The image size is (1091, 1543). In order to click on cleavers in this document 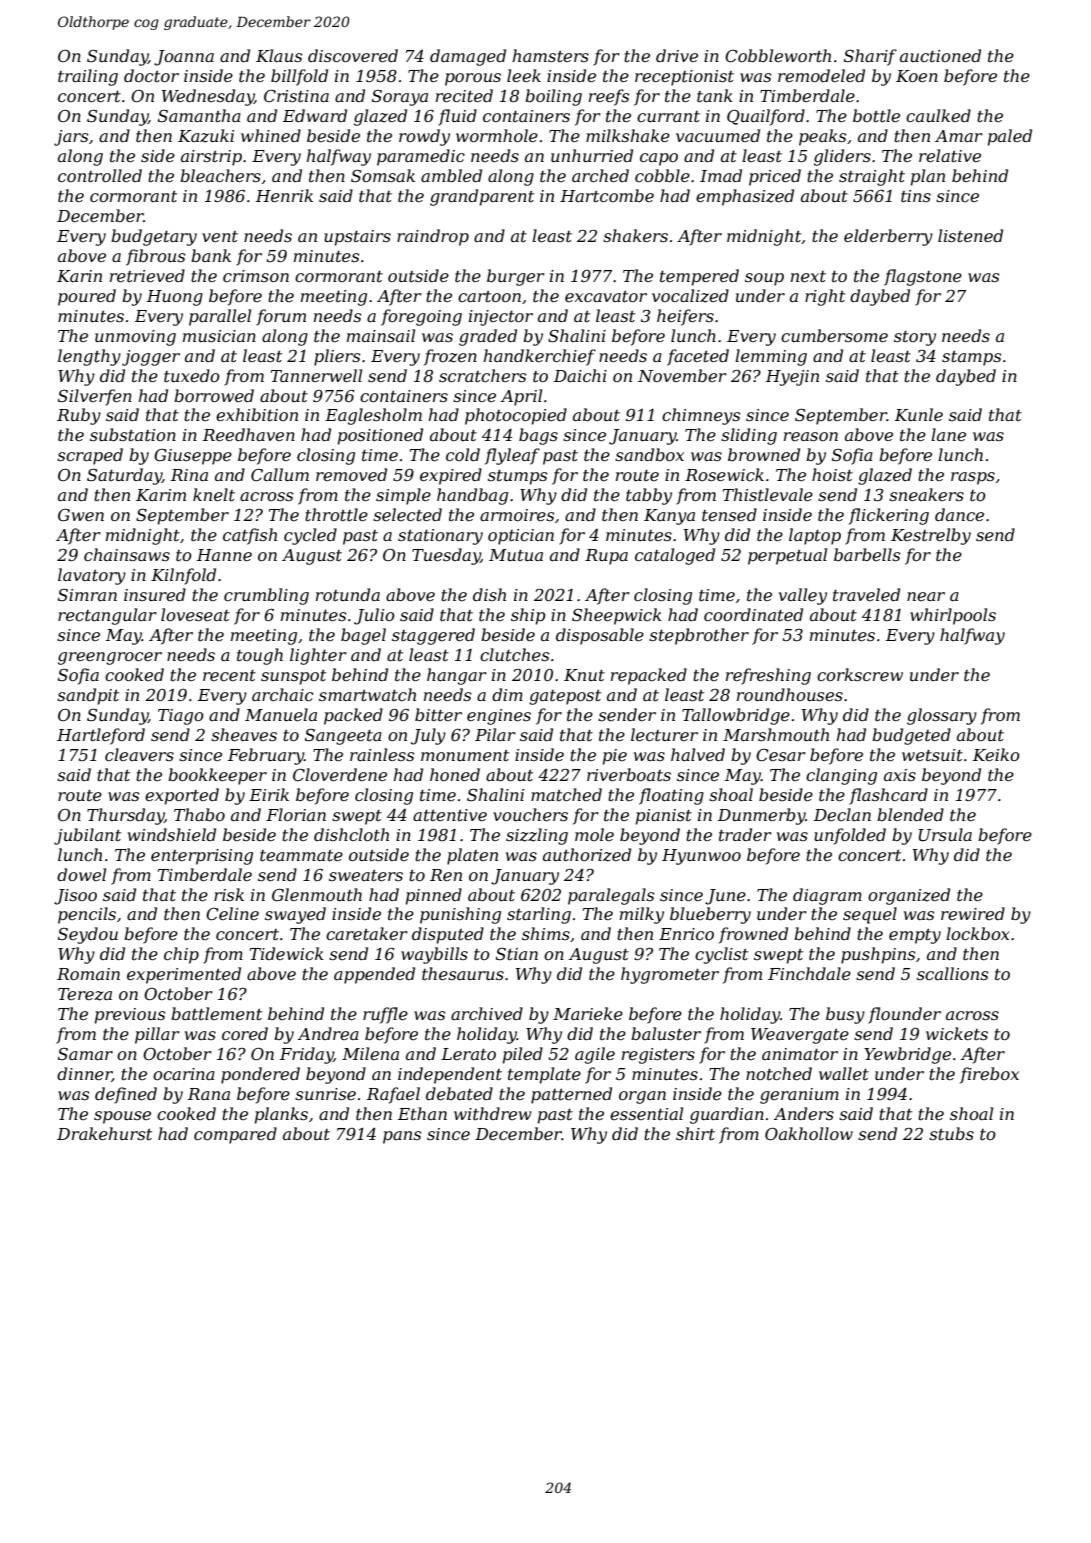, I will do `click(139, 754)`.
